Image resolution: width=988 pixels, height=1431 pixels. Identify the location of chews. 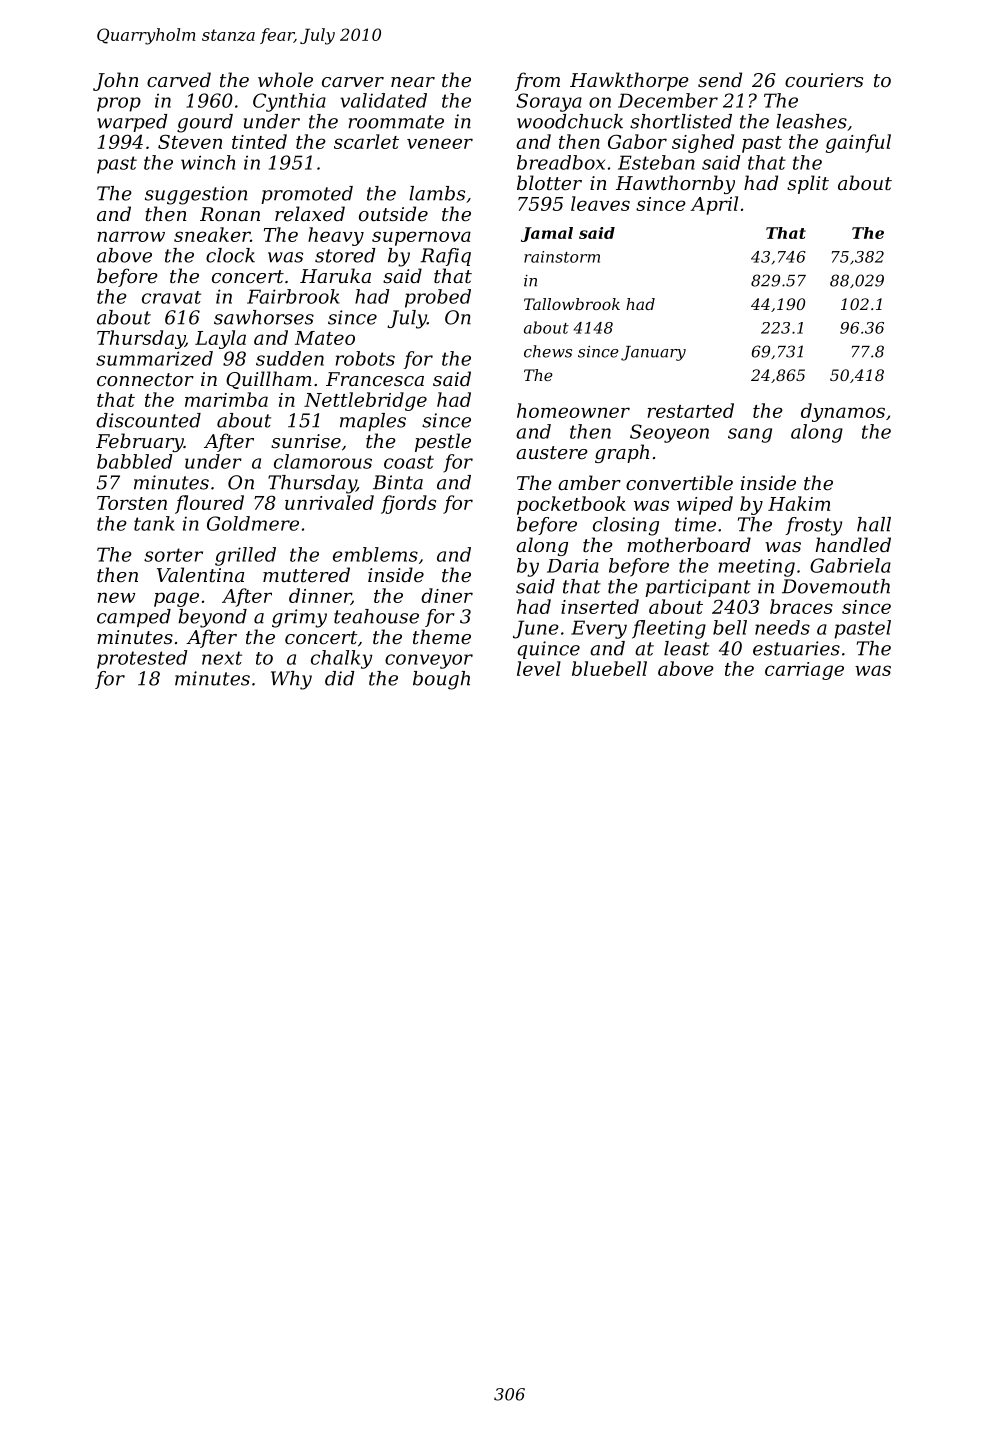
(548, 351).
